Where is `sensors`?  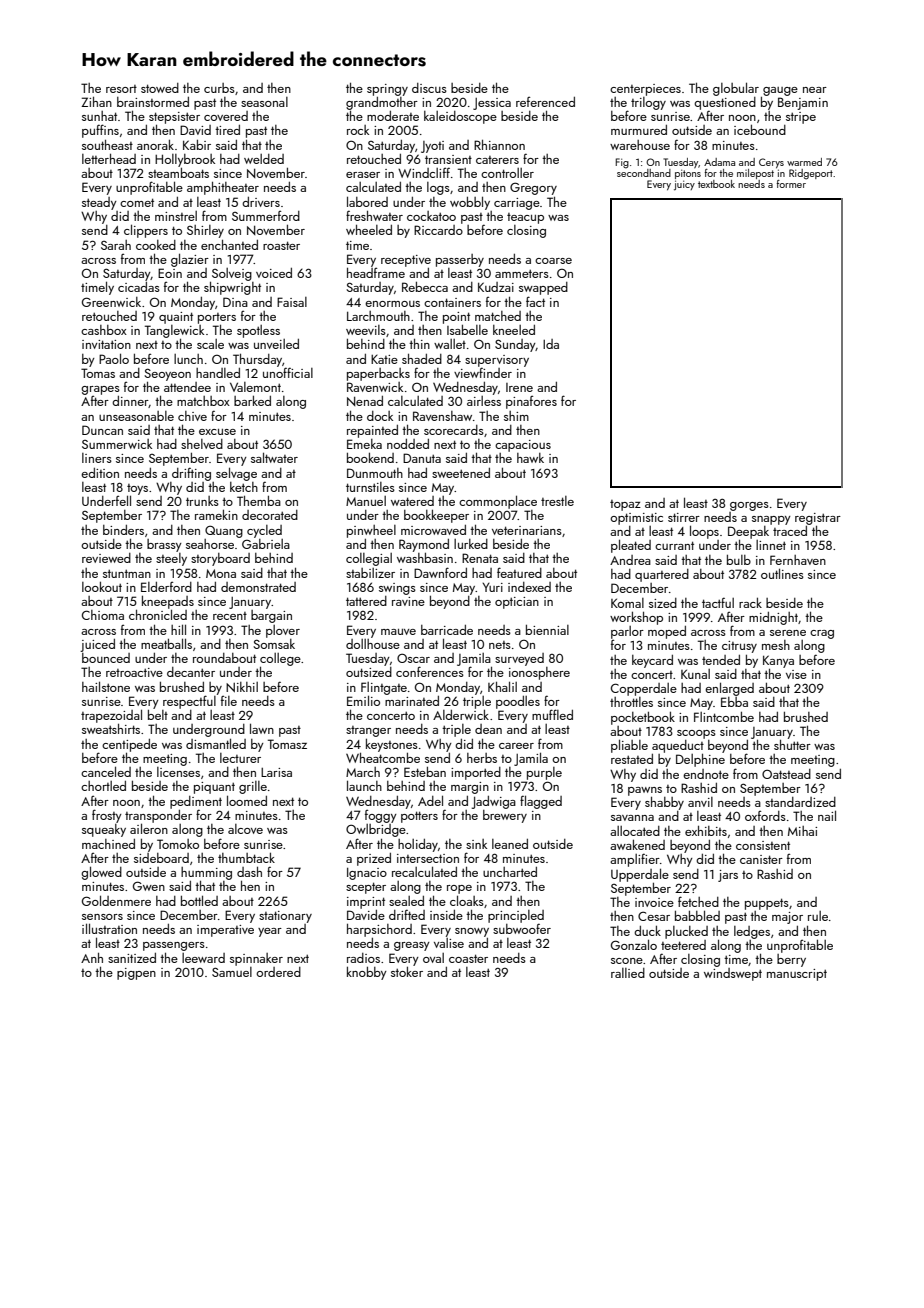
sensors is located at coordinates (102, 917).
